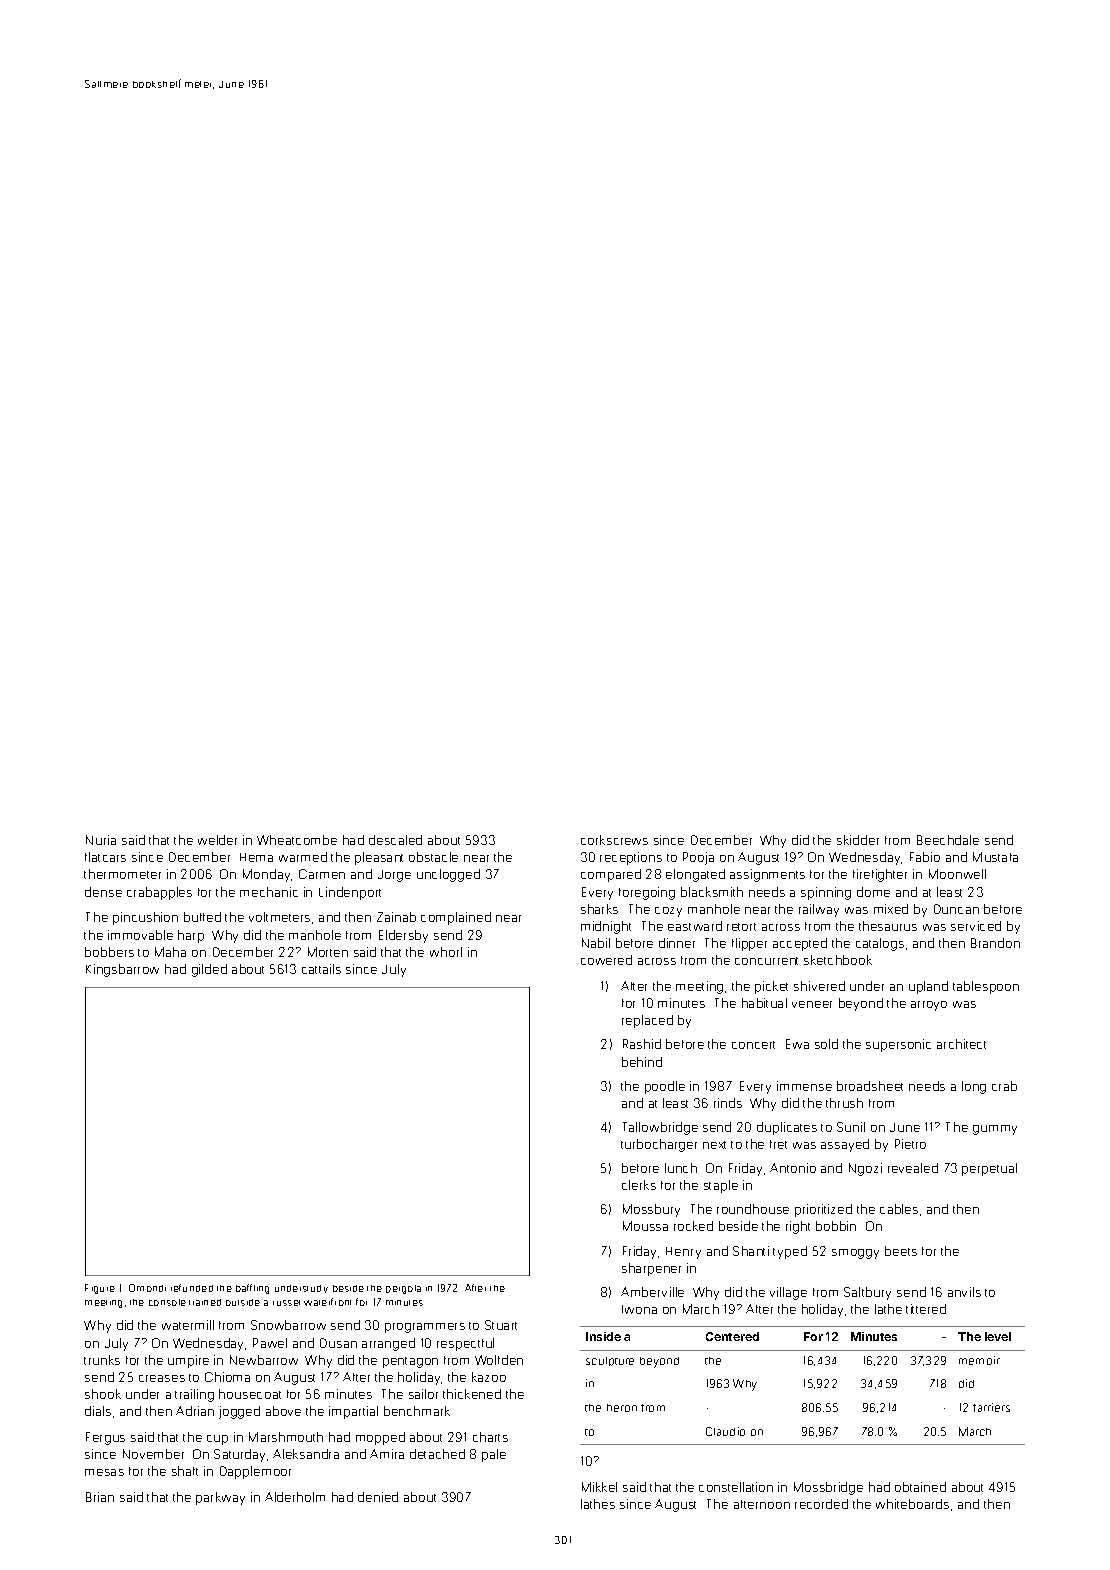  I want to click on cozy, so click(668, 912).
